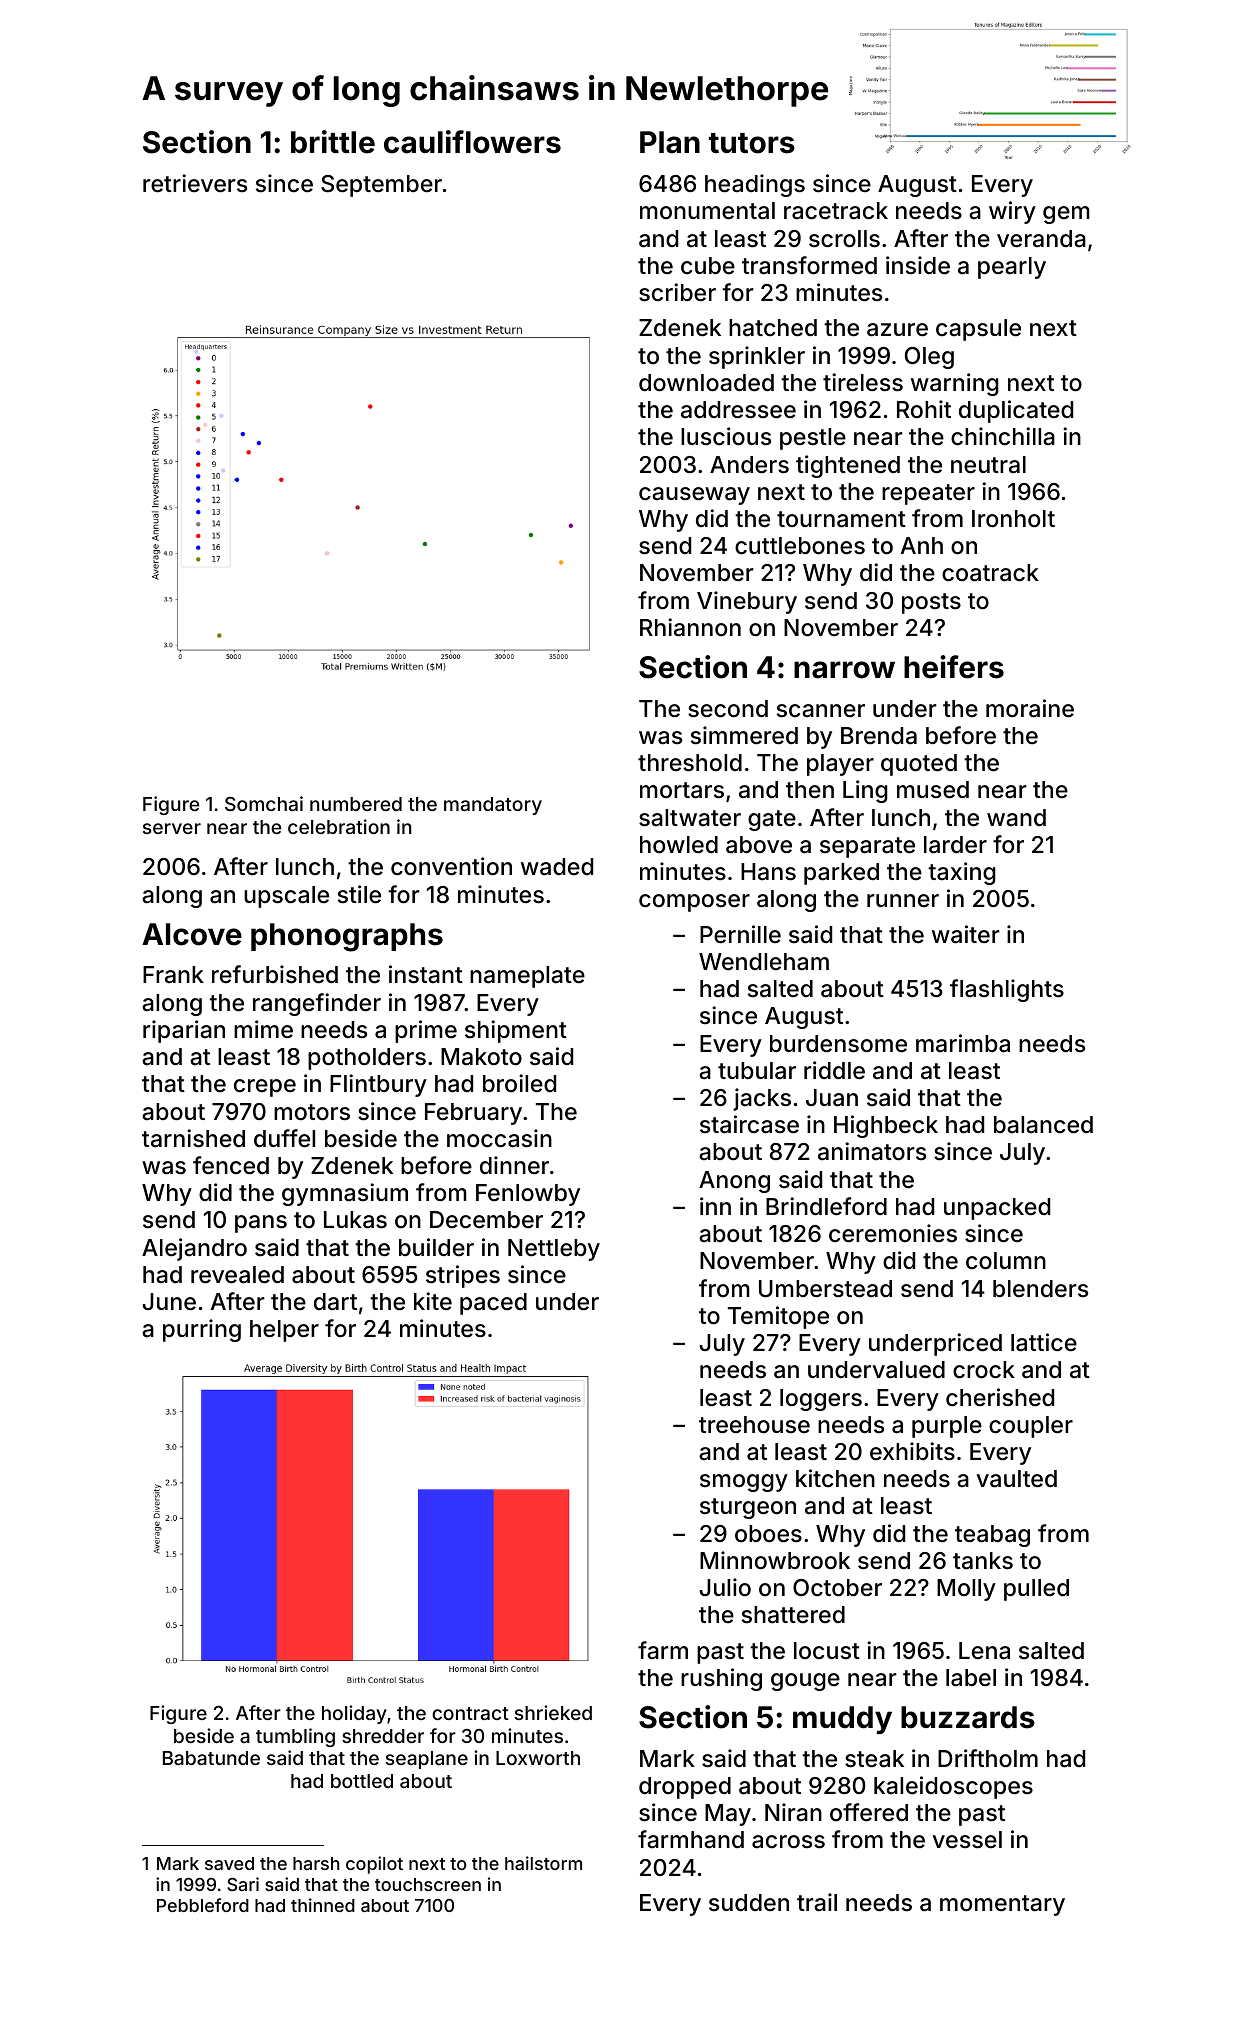 The width and height of the image is (1239, 2040). Describe the element at coordinates (953, 1787) in the image. I see `kaleidoscopes` at that location.
